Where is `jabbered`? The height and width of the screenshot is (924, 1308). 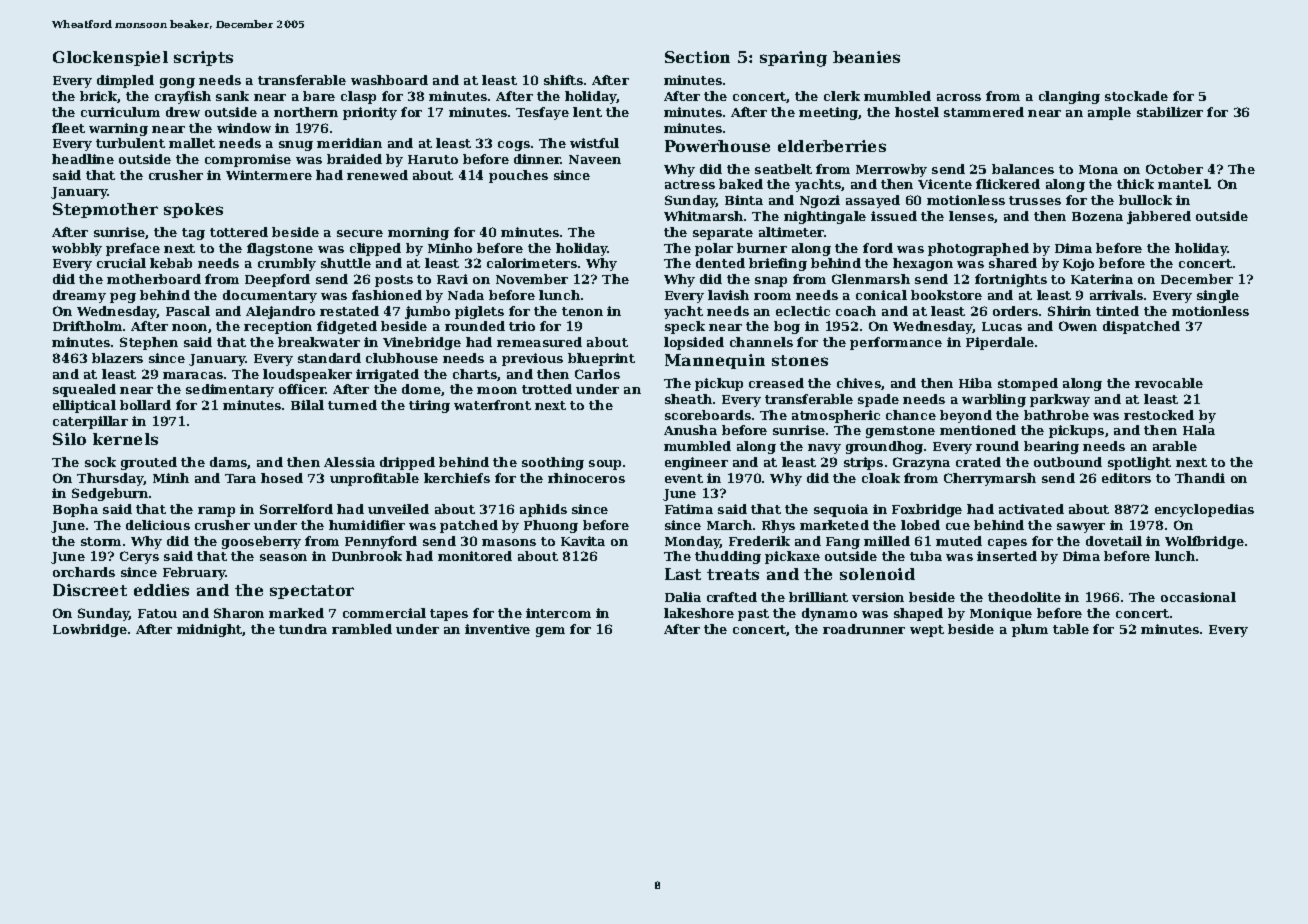
jabbered is located at coordinates (1159, 217).
